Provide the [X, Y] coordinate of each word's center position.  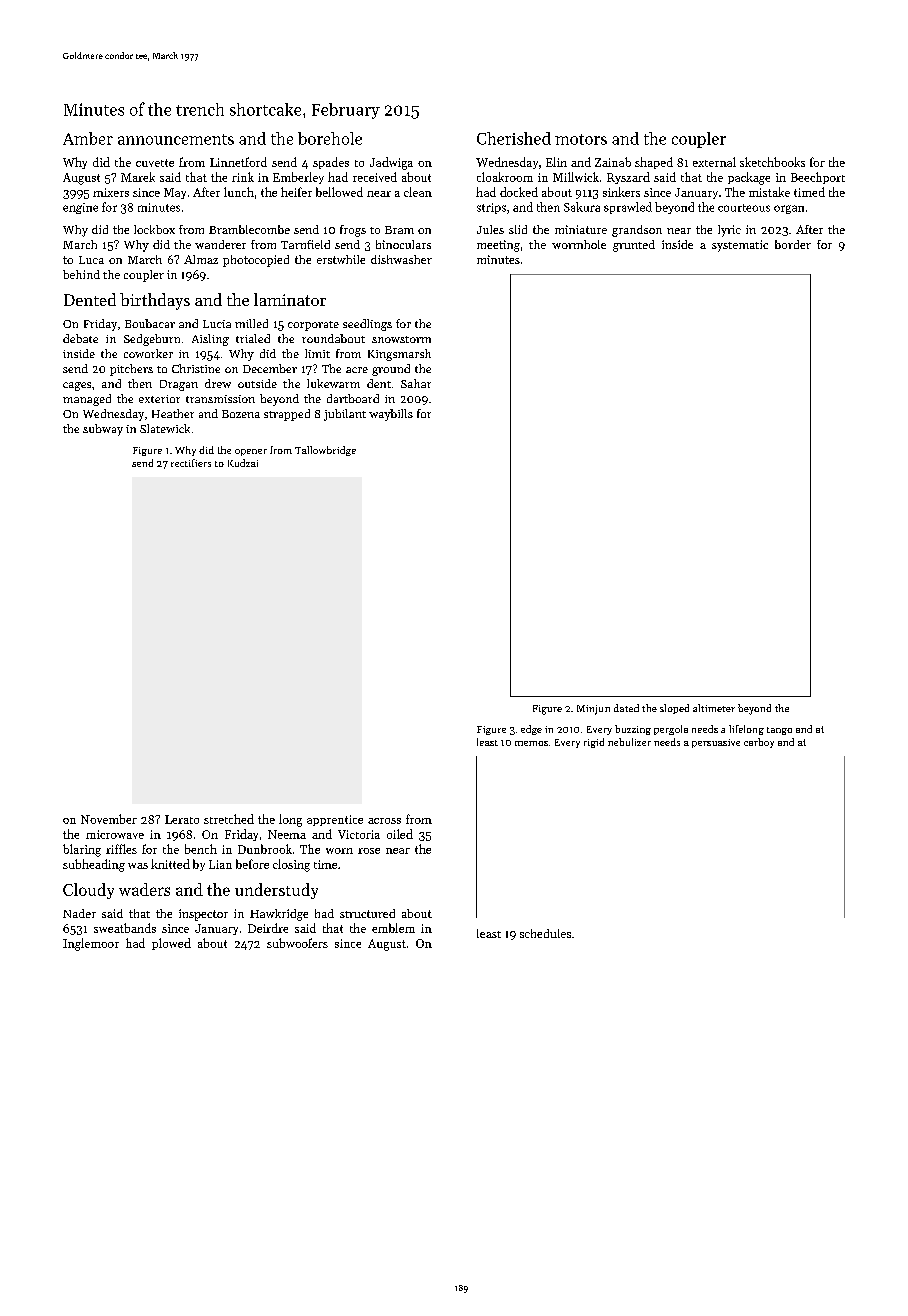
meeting [498, 246]
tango [779, 731]
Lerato [182, 819]
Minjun [593, 710]
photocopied [256, 261]
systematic [740, 246]
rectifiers [191, 463]
